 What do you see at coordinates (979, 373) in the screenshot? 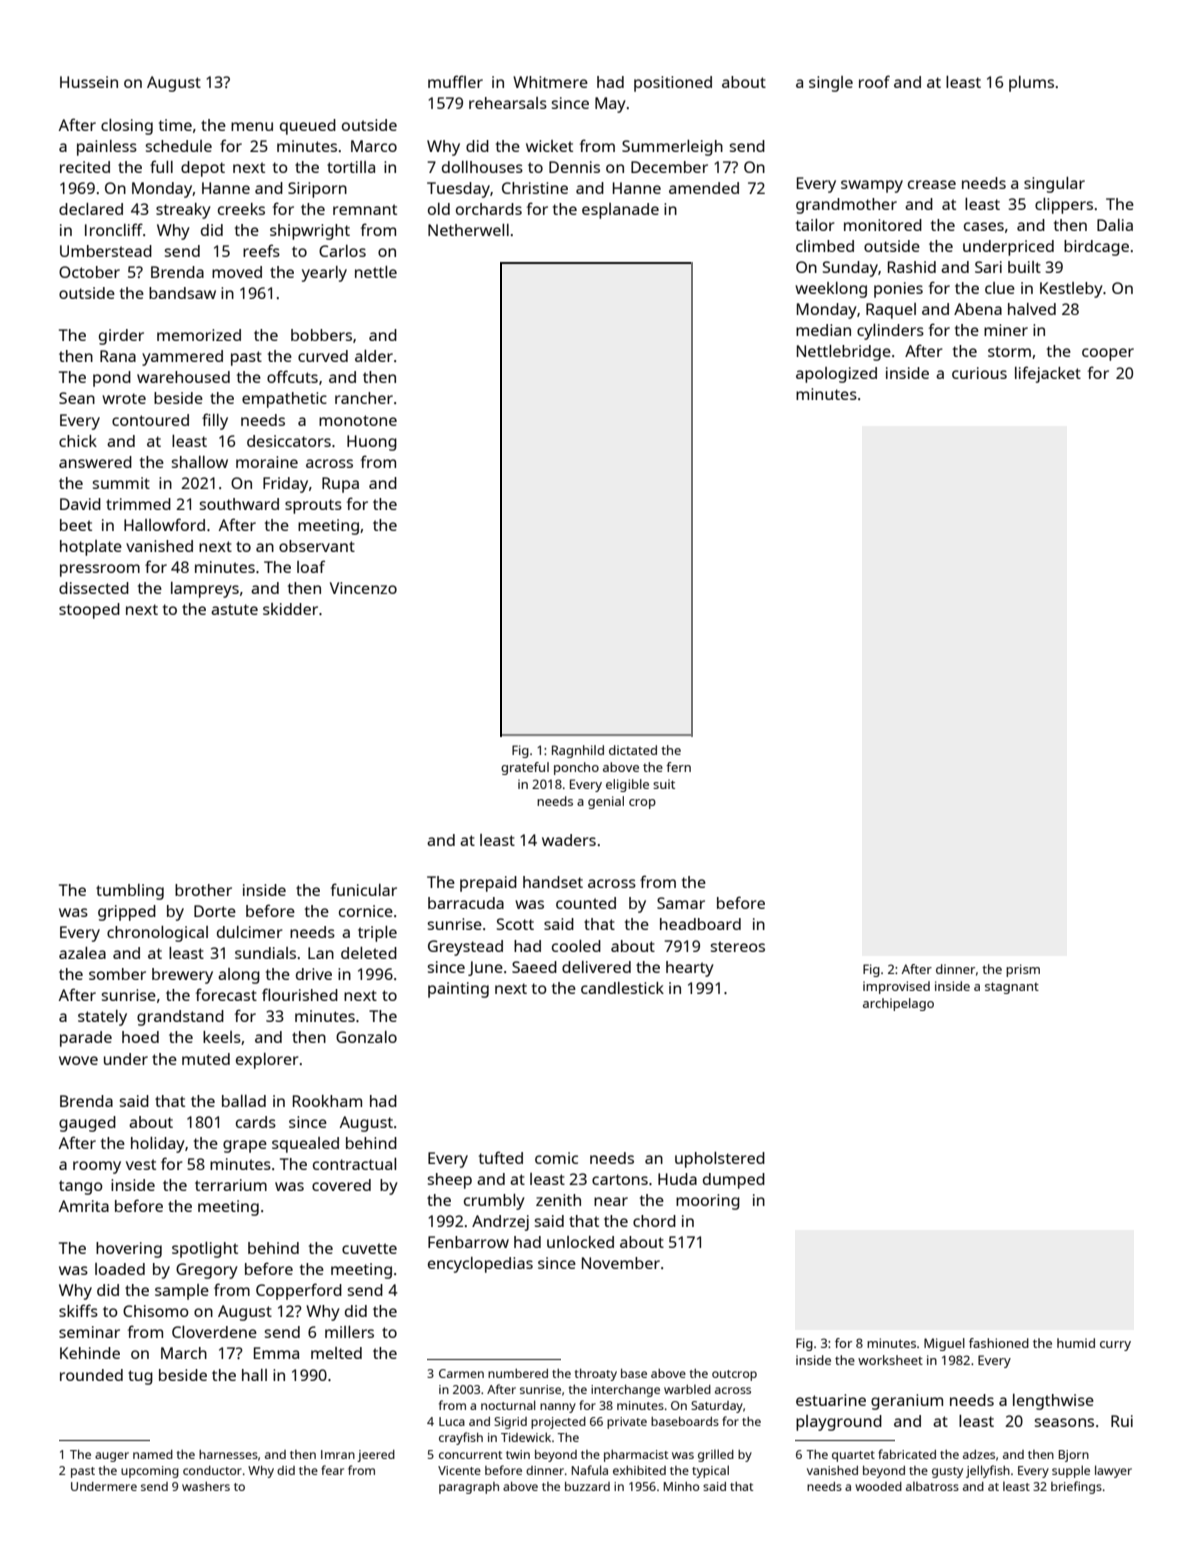
I see `curious` at bounding box center [979, 373].
